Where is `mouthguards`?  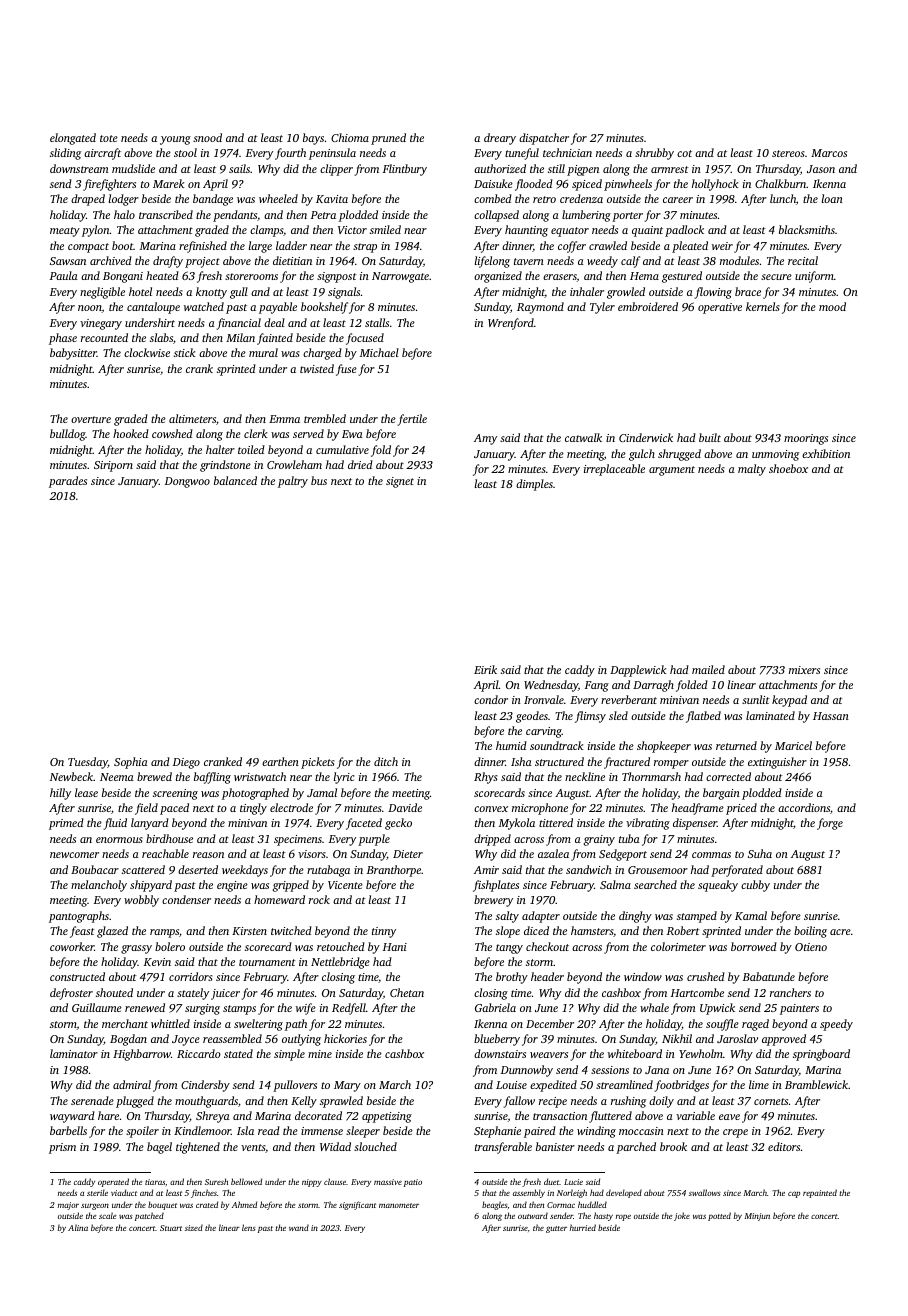 mouthguards is located at coordinates (206, 1102).
